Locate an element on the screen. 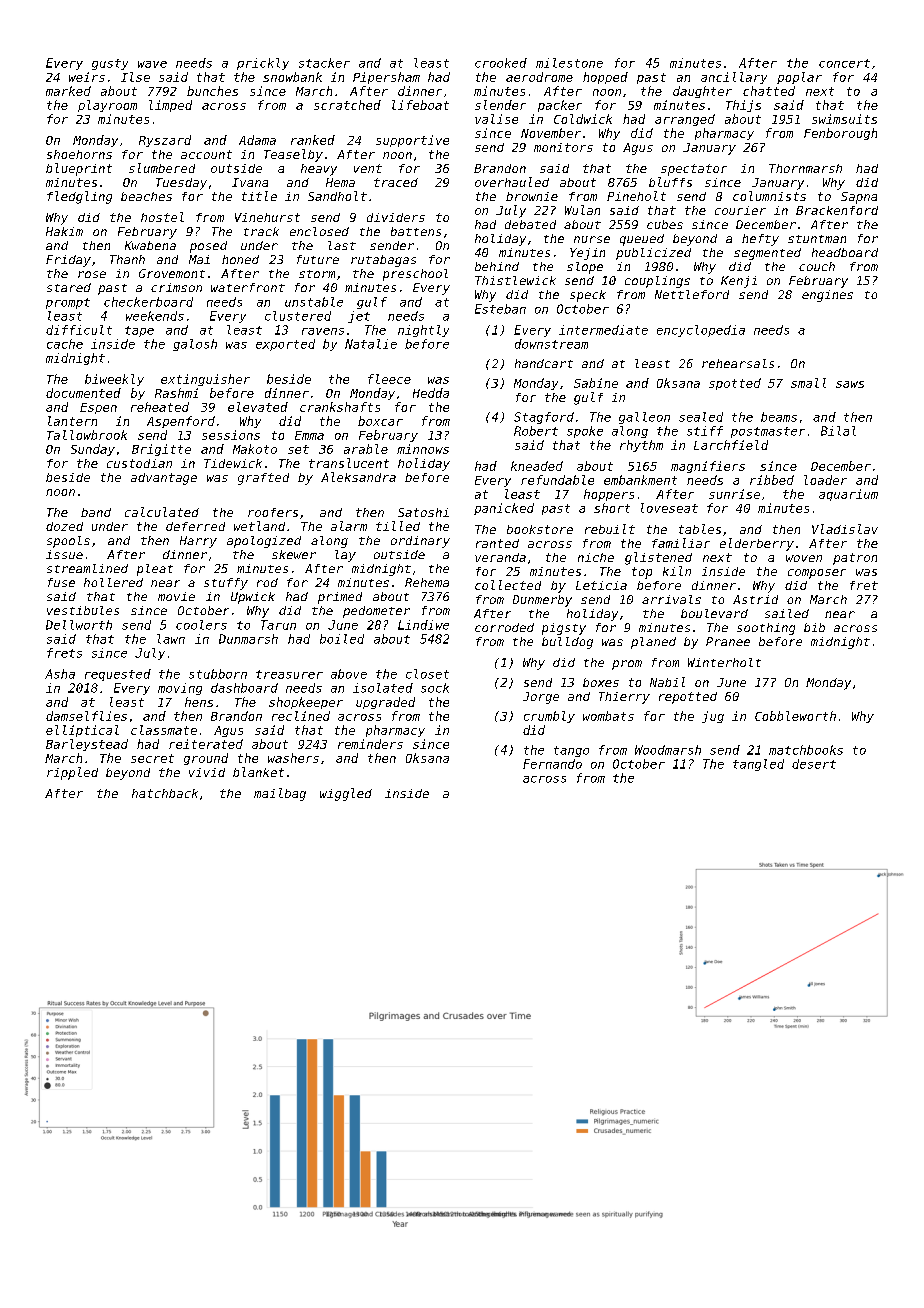 The height and width of the screenshot is (1308, 924). publicized is located at coordinates (653, 254).
